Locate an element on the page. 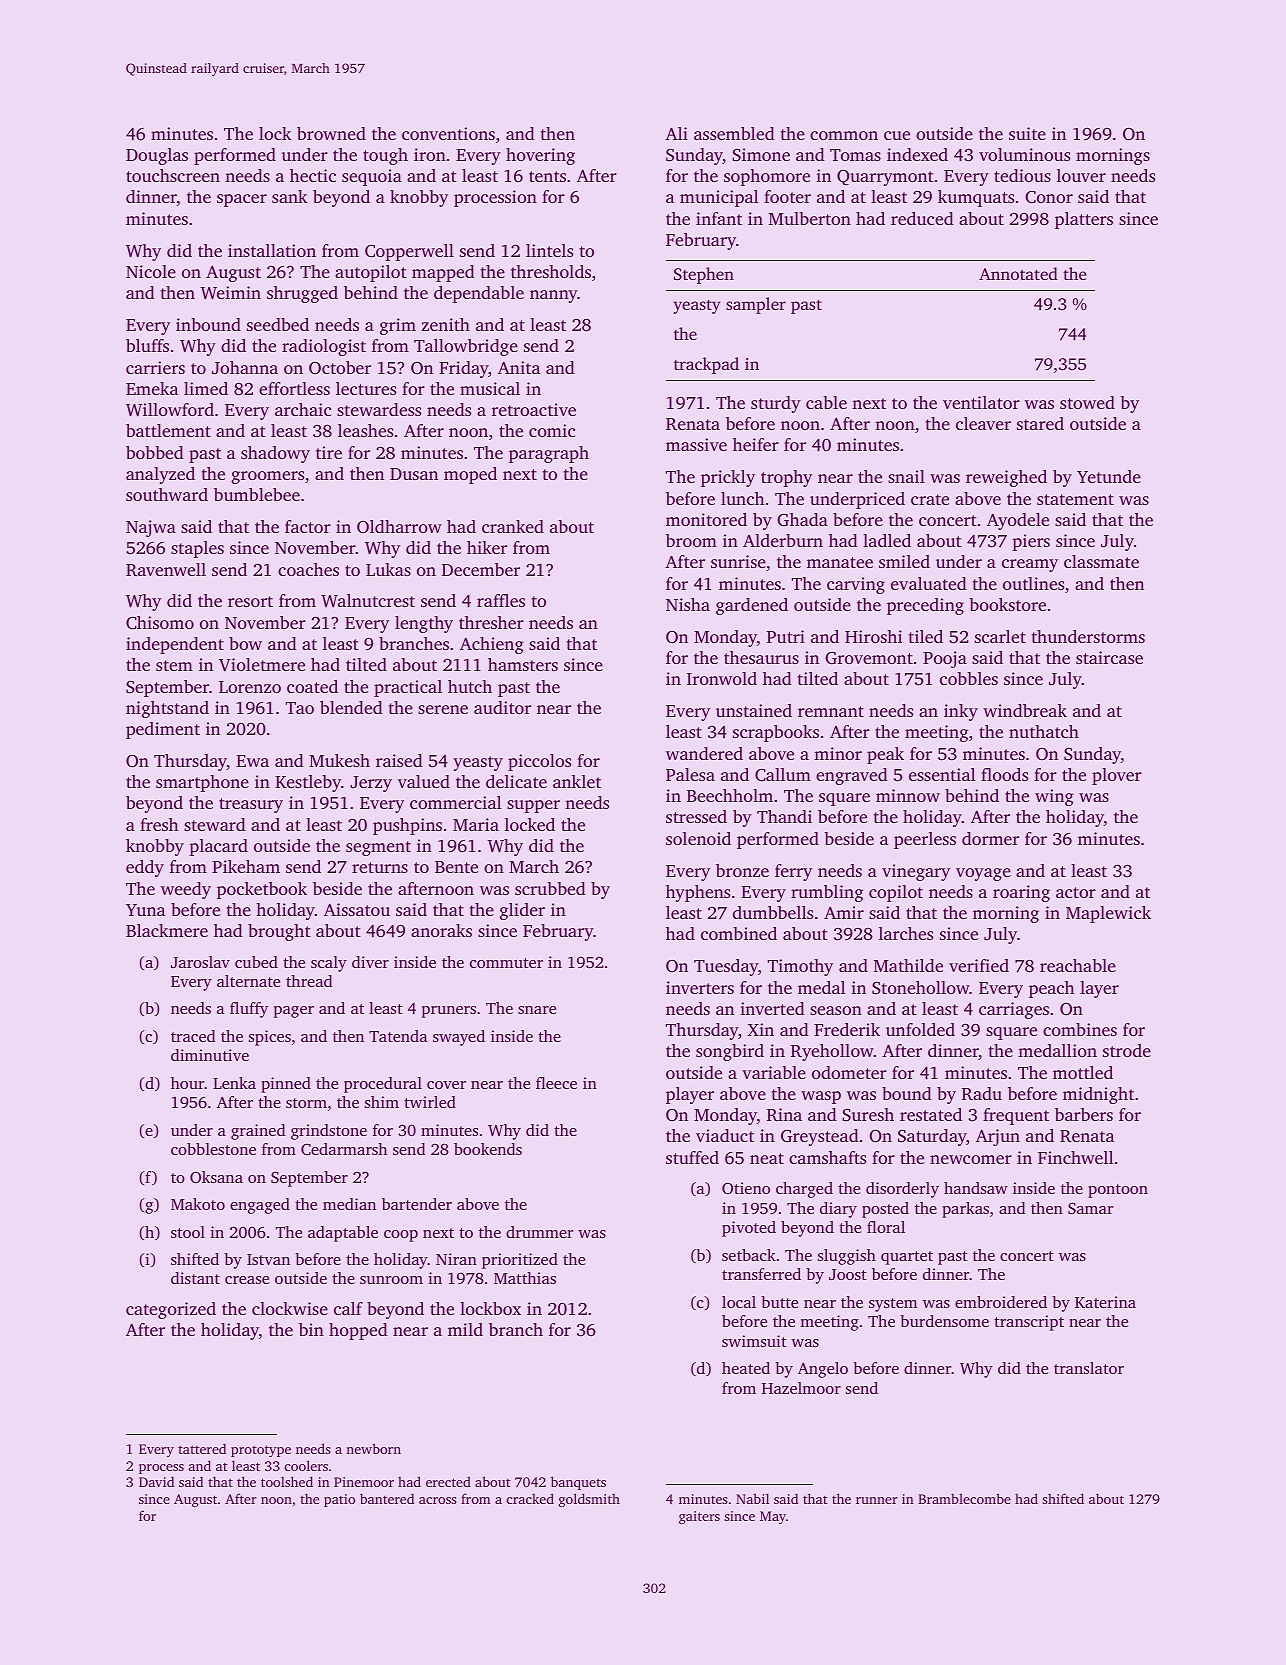 The width and height of the document is (1286, 1665). gaiters is located at coordinates (699, 1517).
